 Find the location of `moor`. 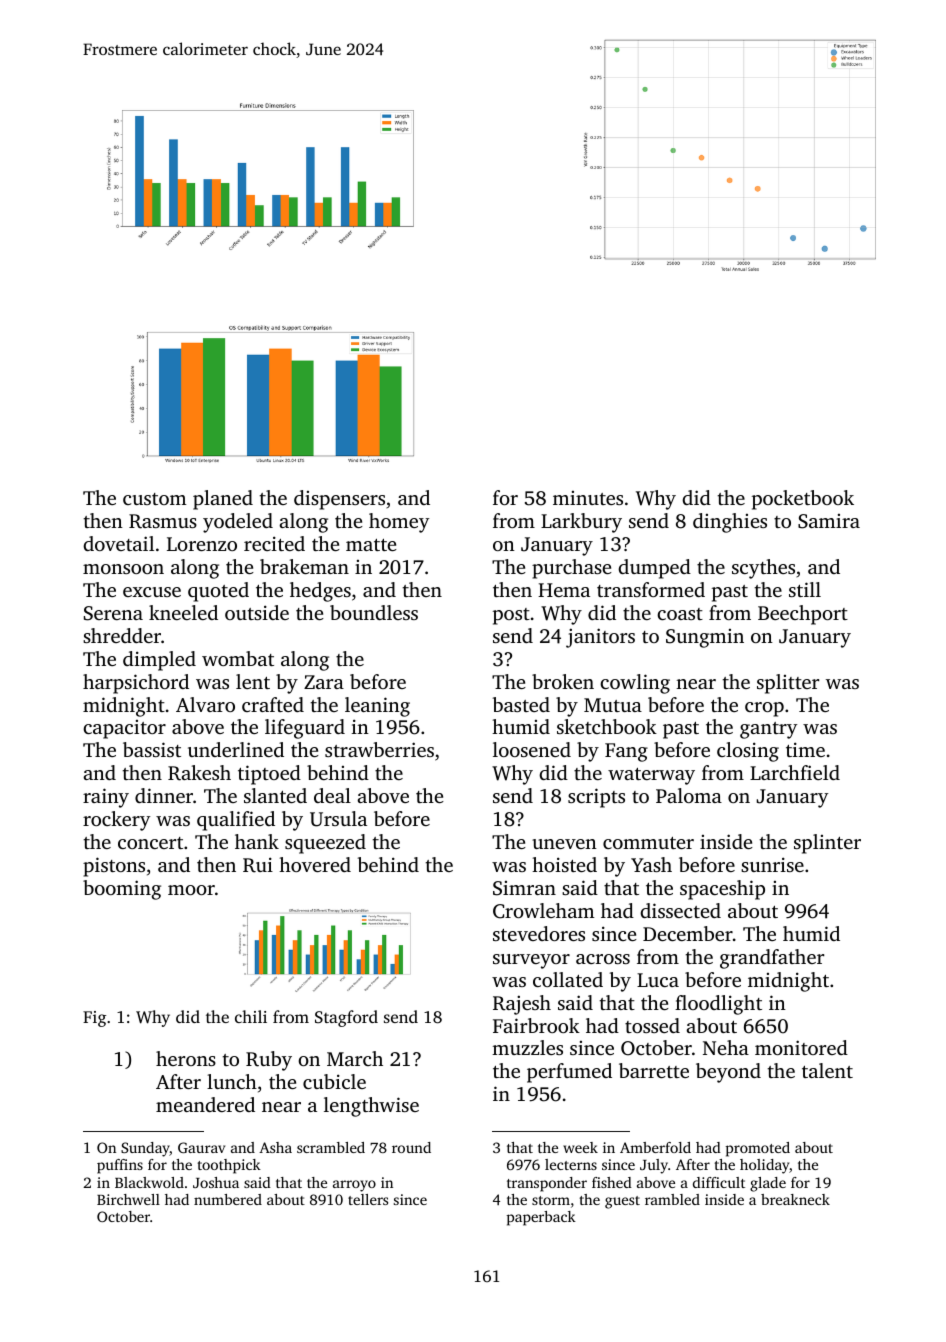

moor is located at coordinates (191, 890).
